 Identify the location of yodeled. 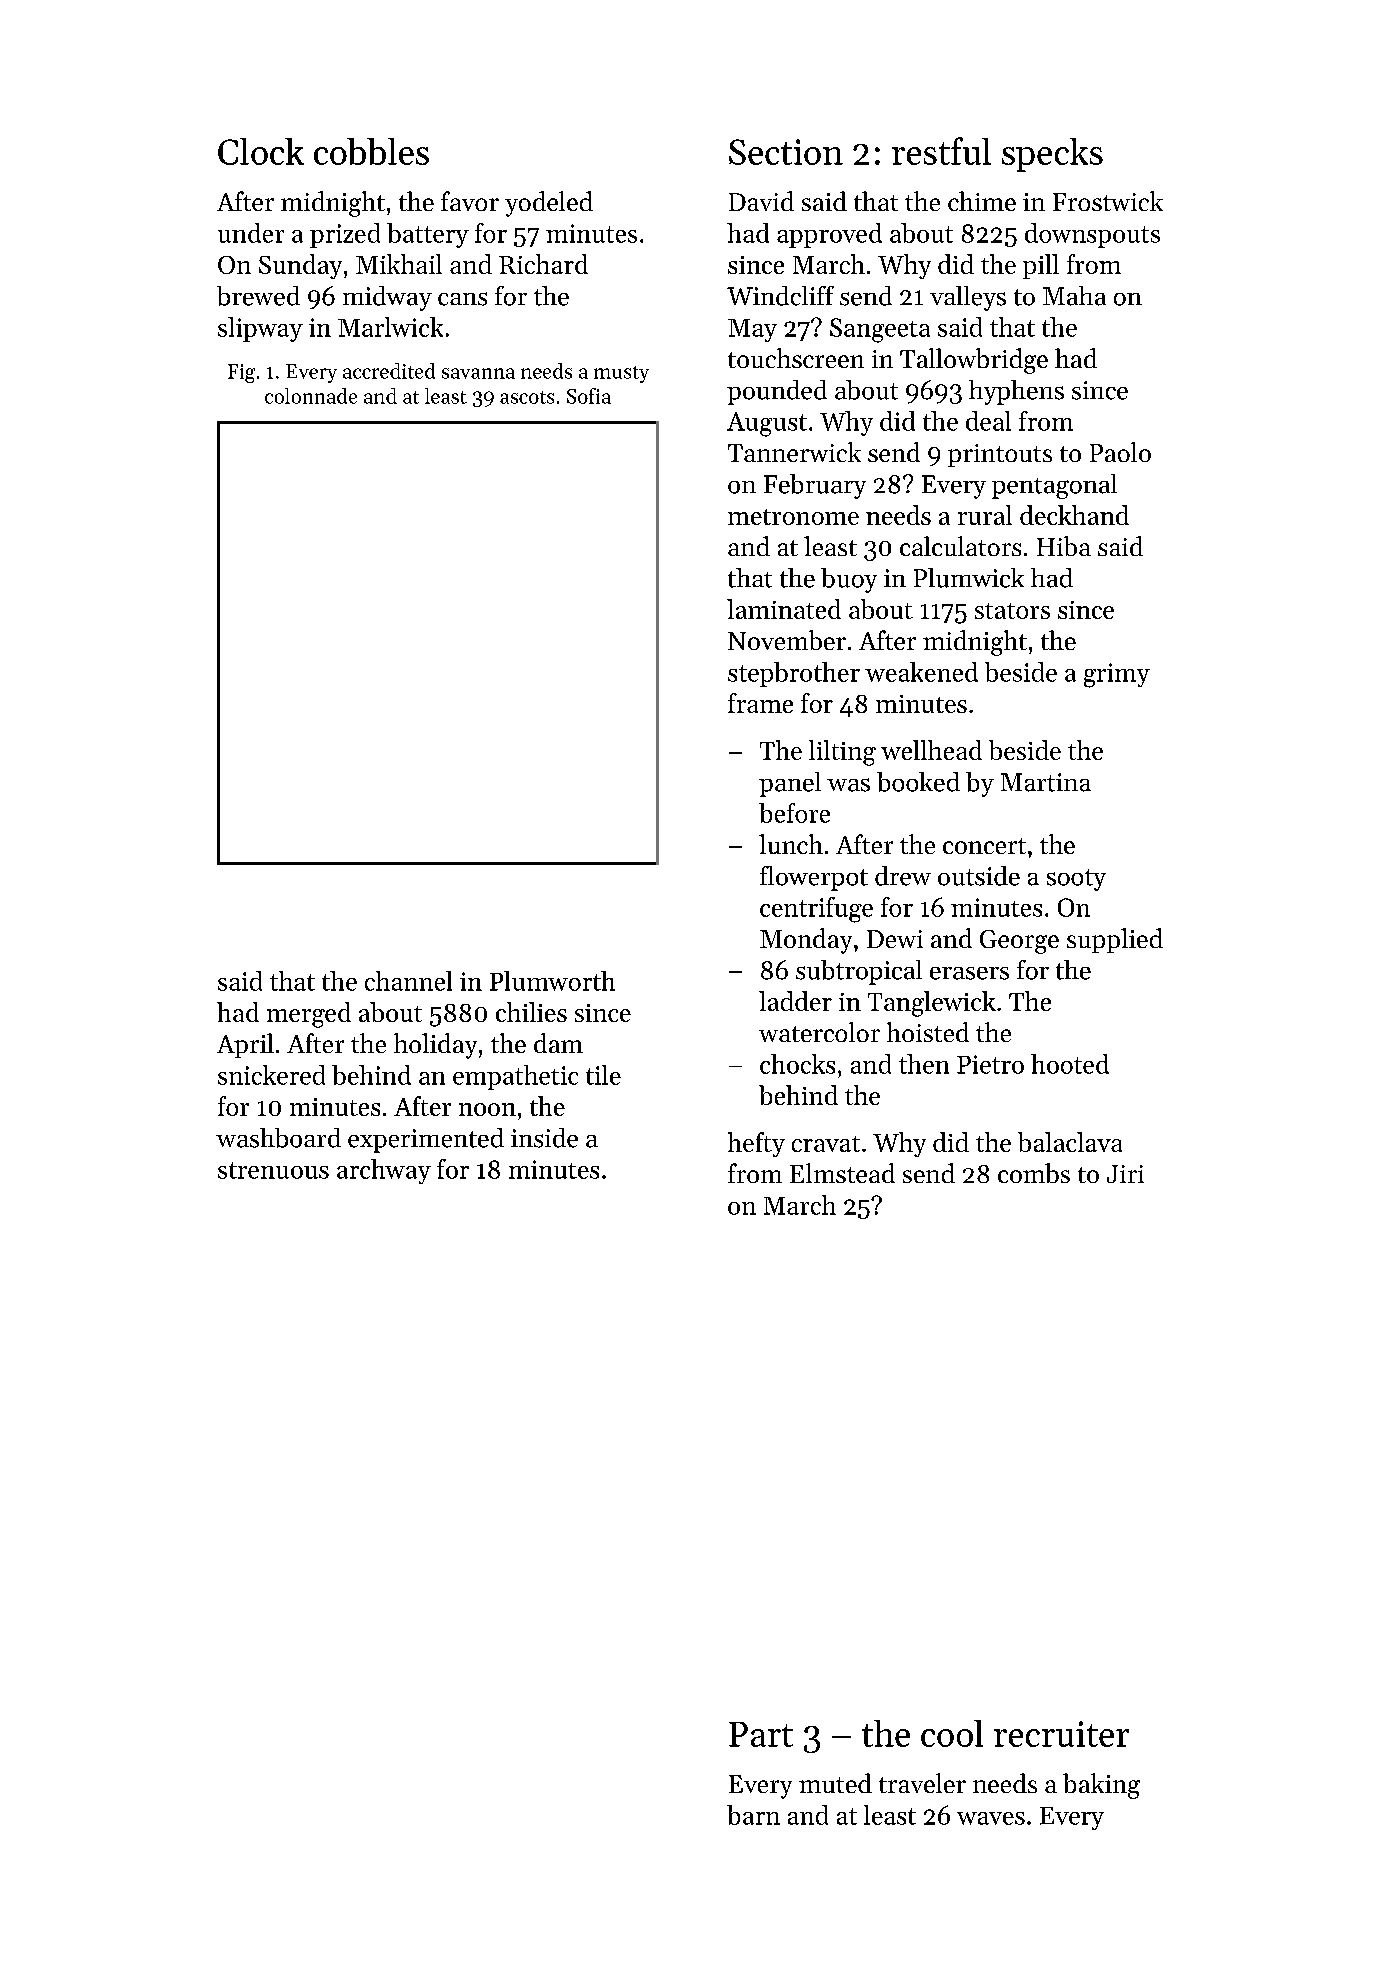
(549, 204).
